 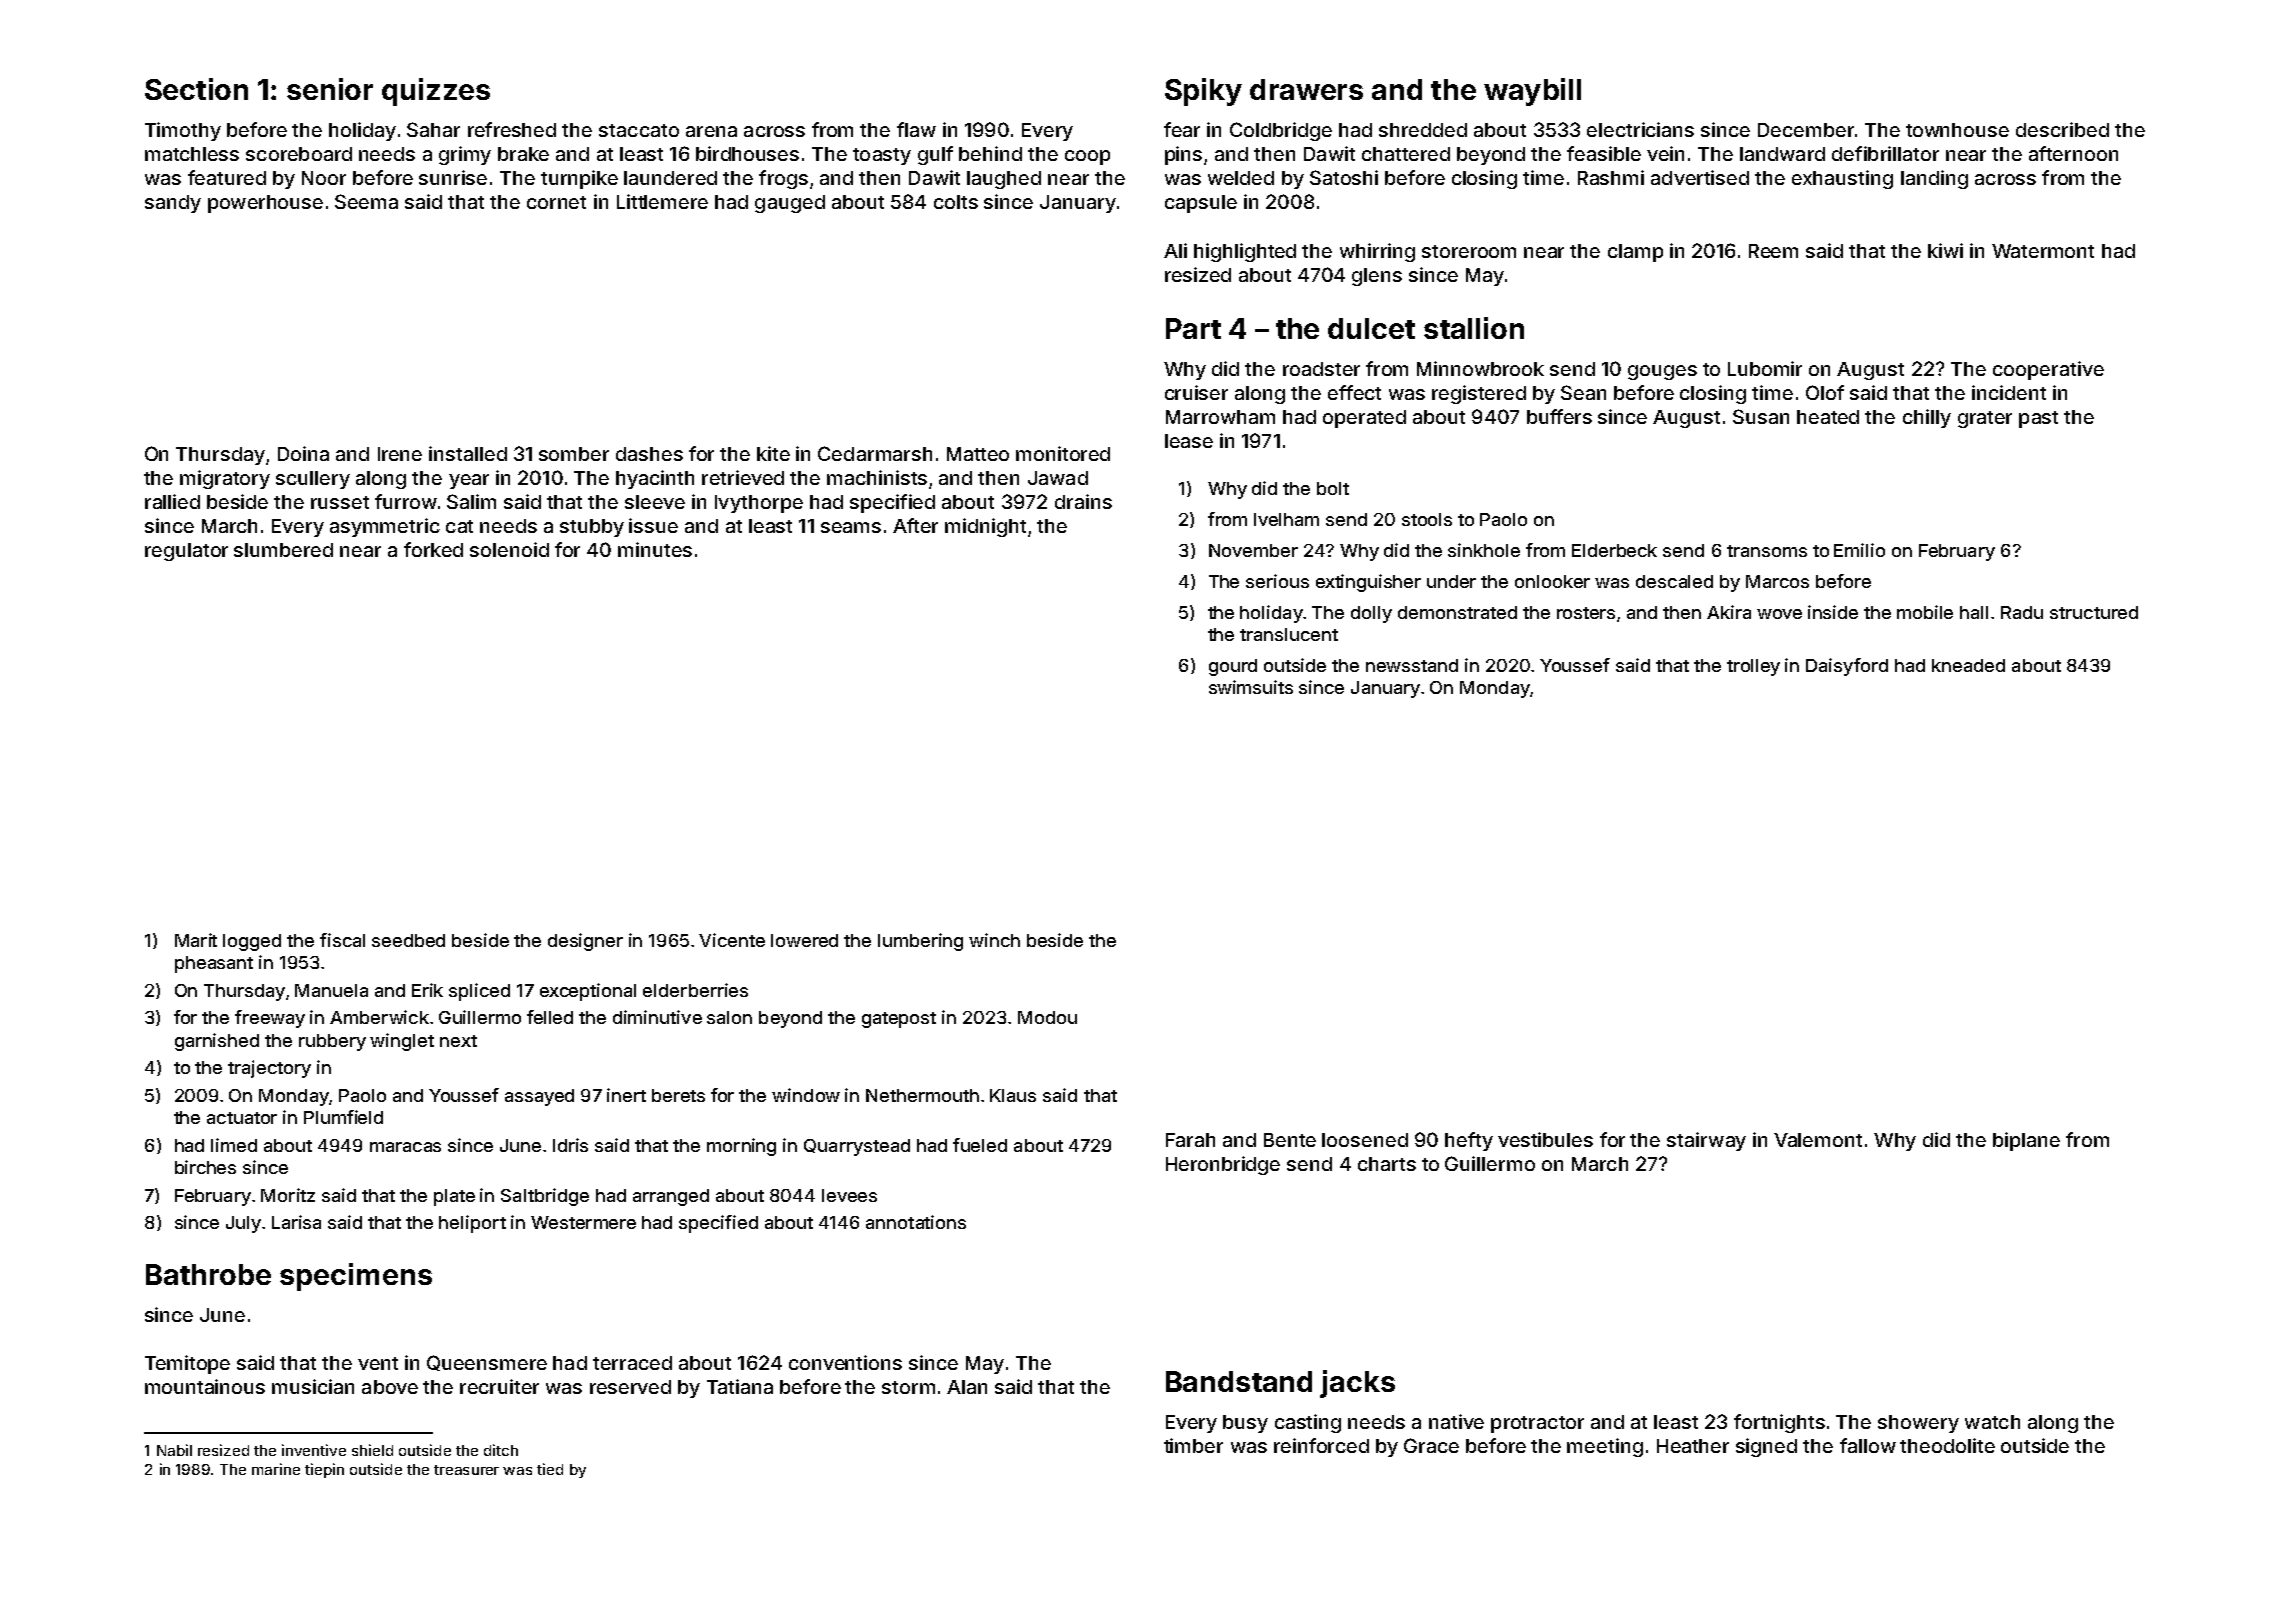 What do you see at coordinates (1806, 130) in the document?
I see `December` at bounding box center [1806, 130].
